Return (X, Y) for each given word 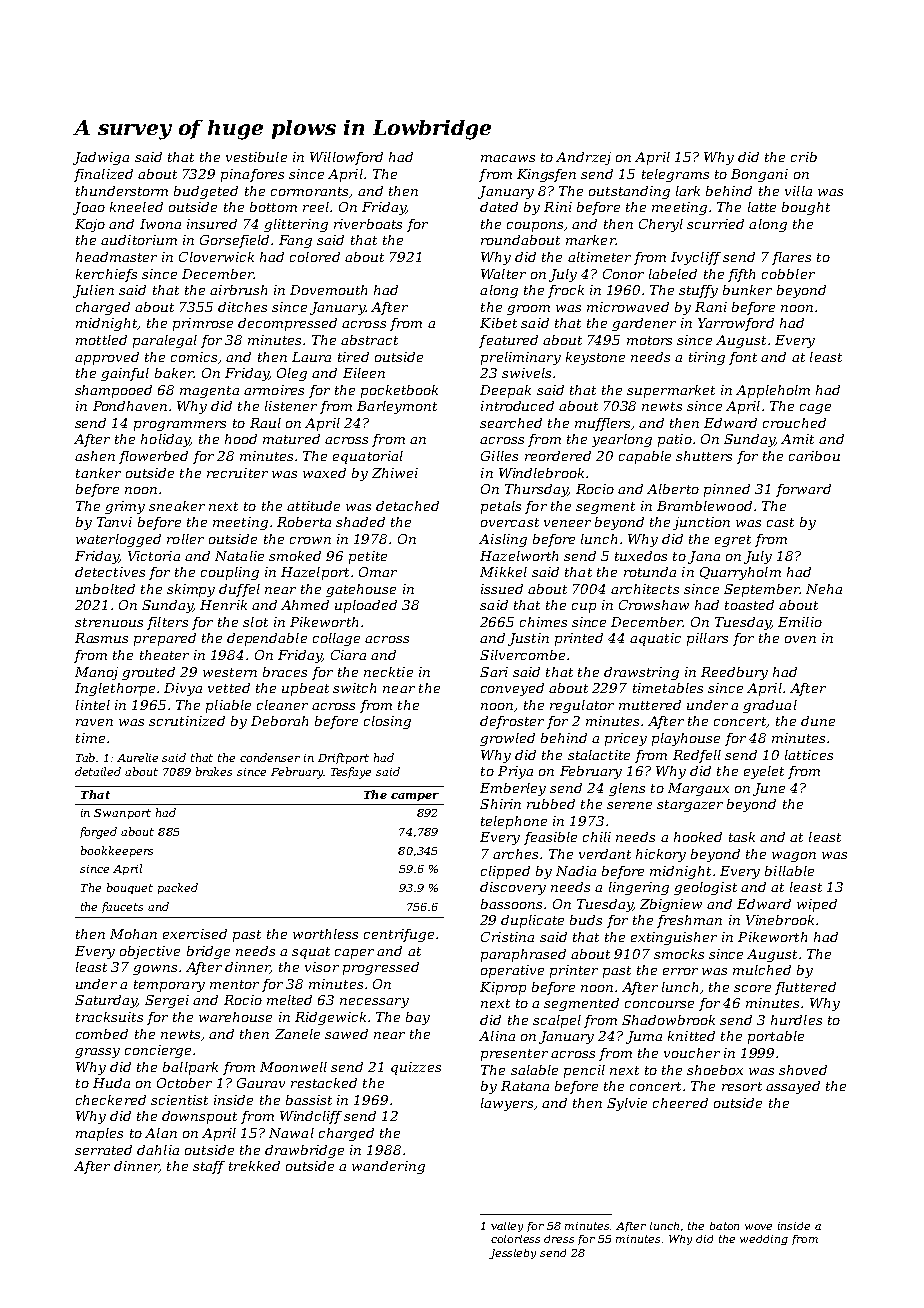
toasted (749, 605)
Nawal (291, 1133)
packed (178, 888)
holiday (165, 440)
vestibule (256, 157)
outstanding (629, 192)
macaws (508, 158)
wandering (388, 1167)
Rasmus (101, 638)
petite (368, 557)
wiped (817, 905)
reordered (558, 456)
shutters (704, 456)
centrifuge (399, 935)
